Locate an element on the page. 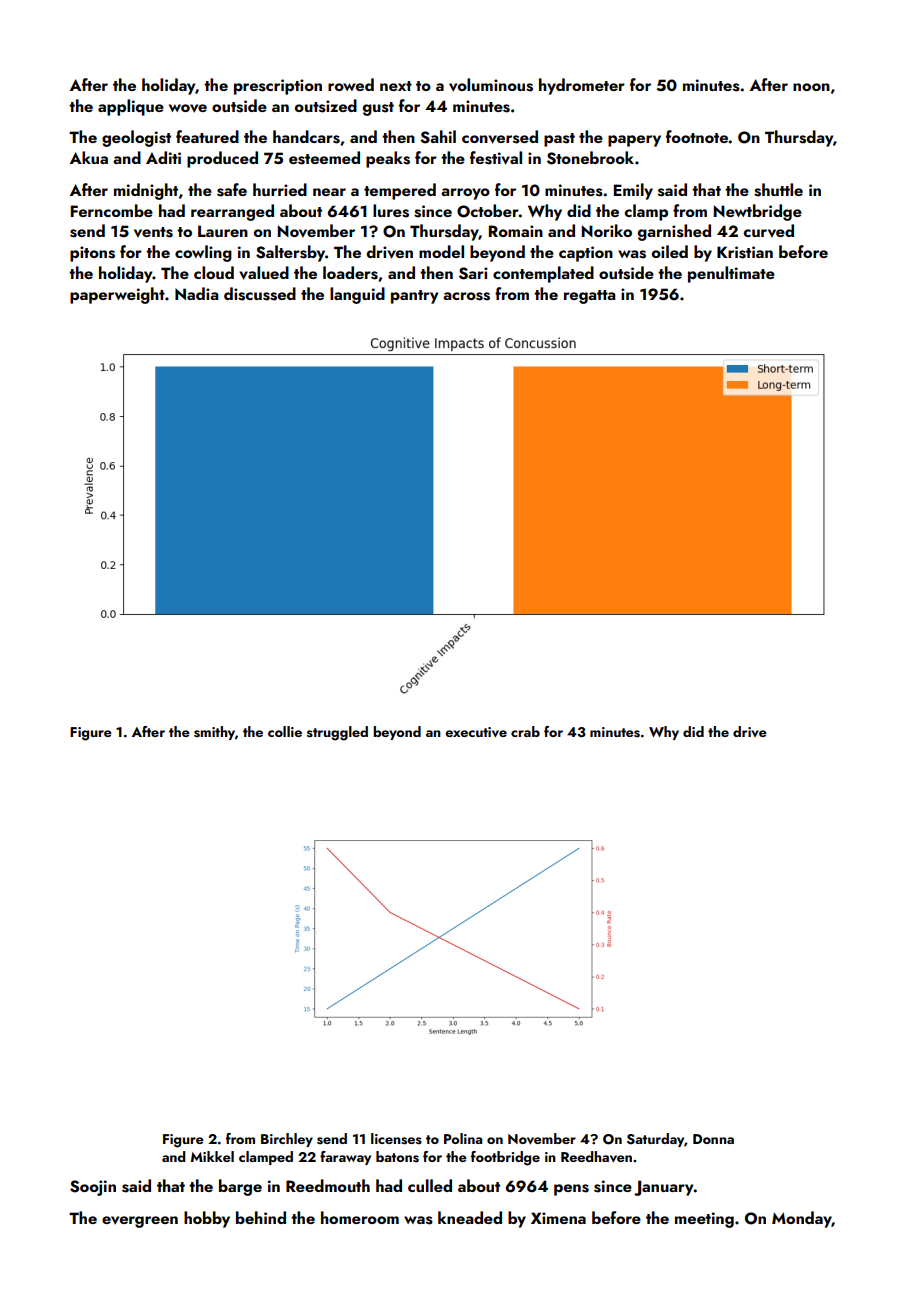 The image size is (908, 1316). pantry is located at coordinates (414, 297).
